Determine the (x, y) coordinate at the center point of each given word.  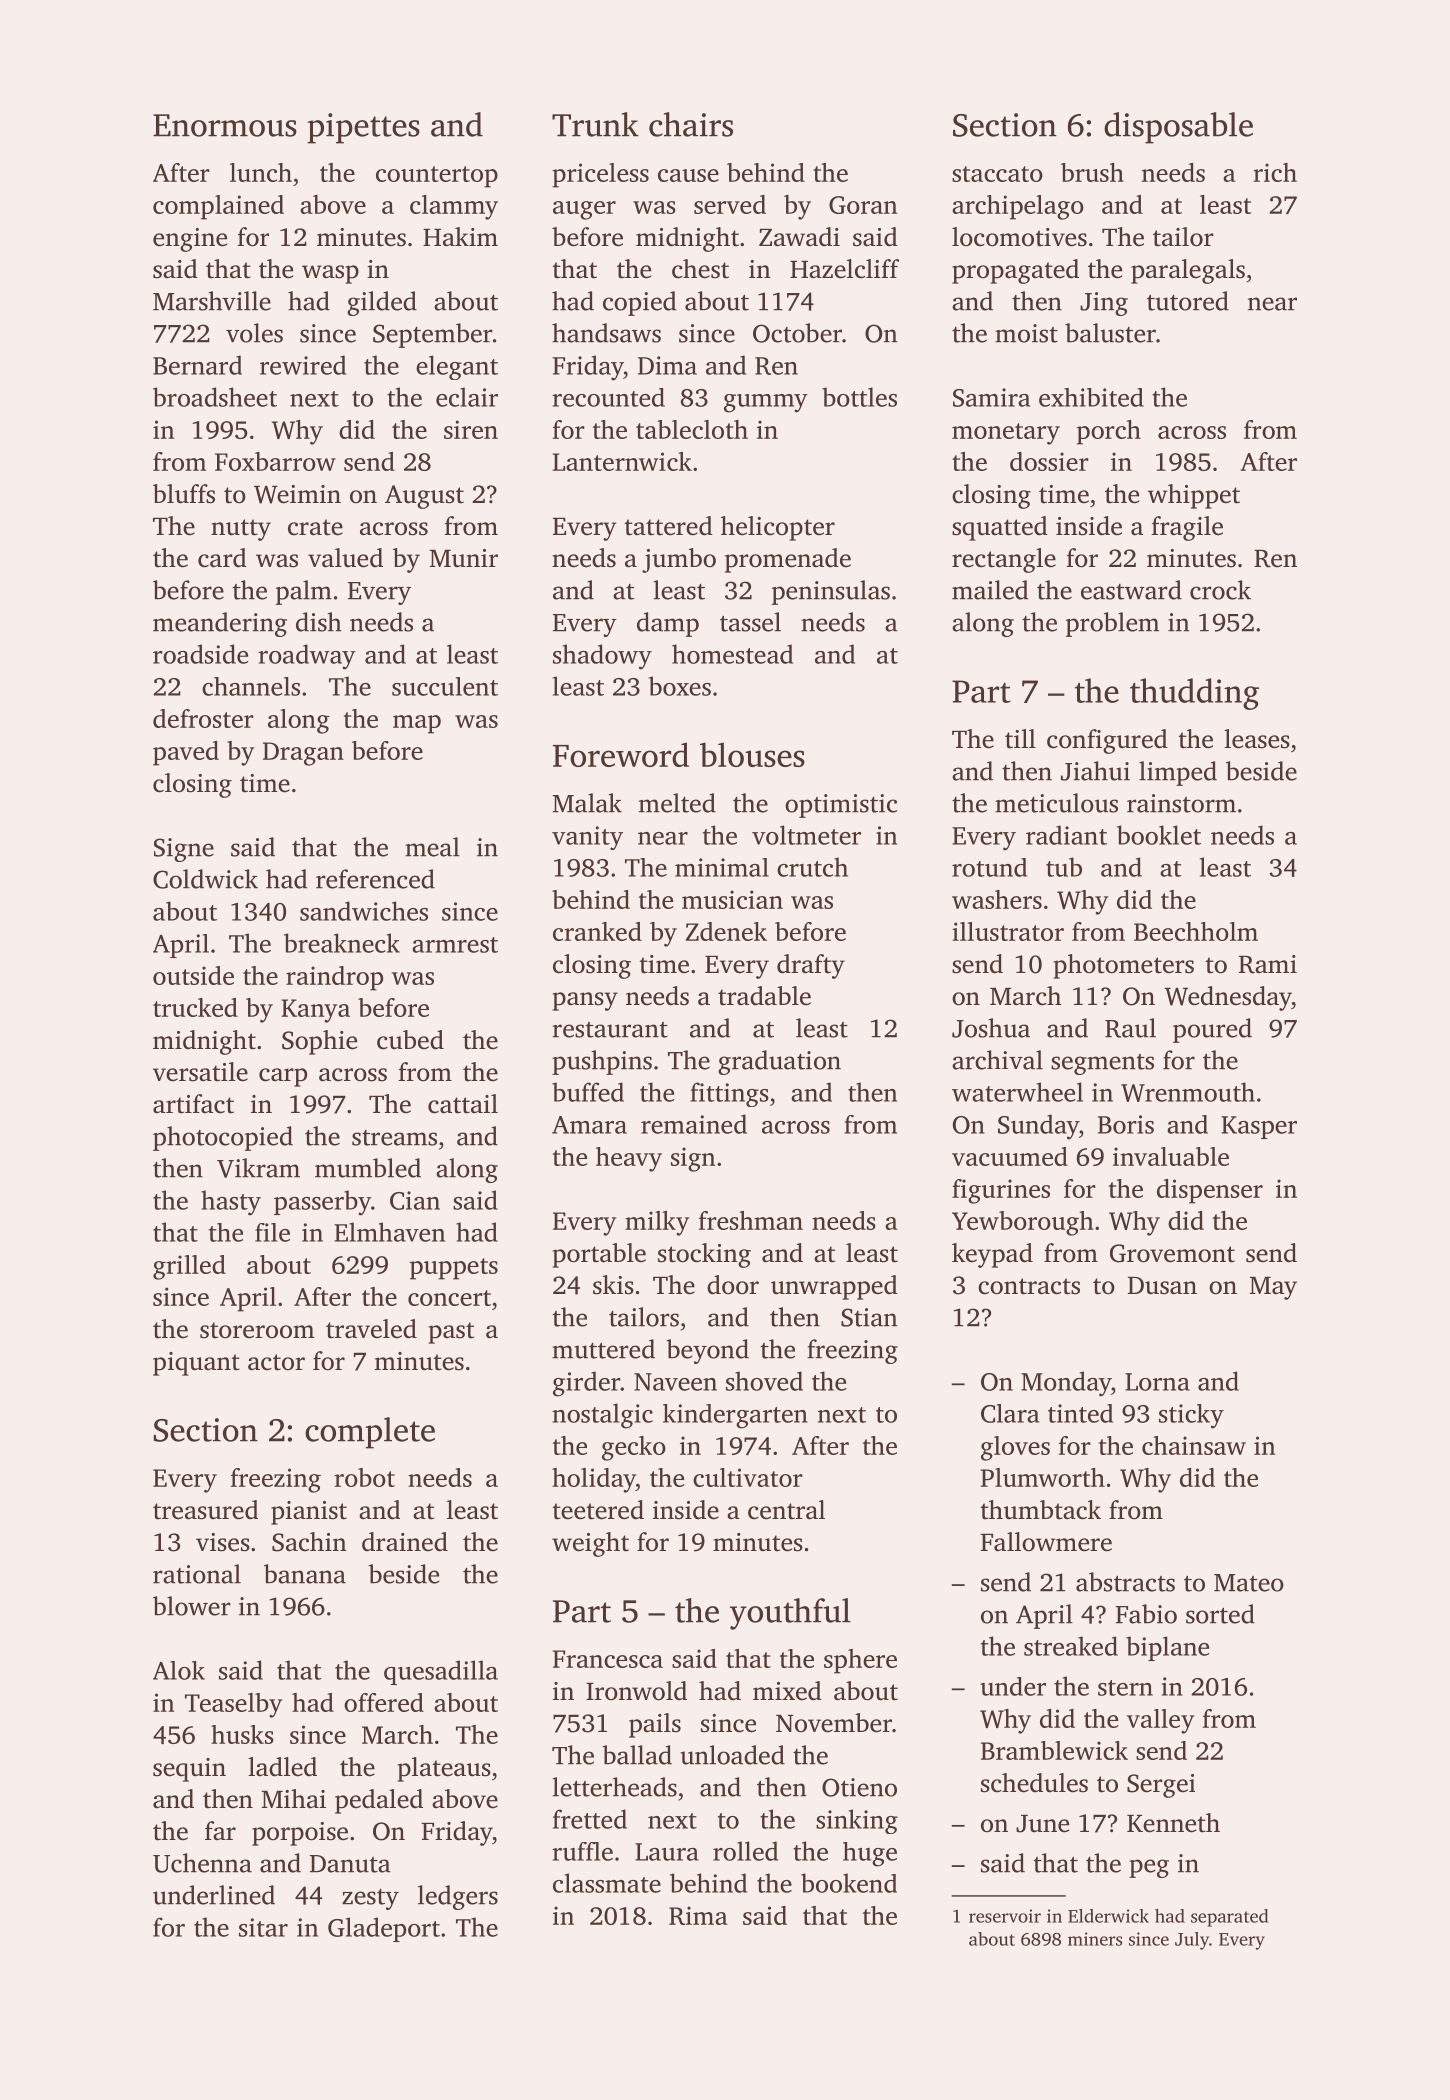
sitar (263, 1927)
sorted (1220, 1614)
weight (590, 1544)
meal (432, 847)
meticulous (1056, 803)
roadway (307, 657)
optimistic (841, 806)
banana (305, 1574)
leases (1257, 739)
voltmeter (806, 835)
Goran (863, 205)
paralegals (1188, 271)
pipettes (363, 128)
